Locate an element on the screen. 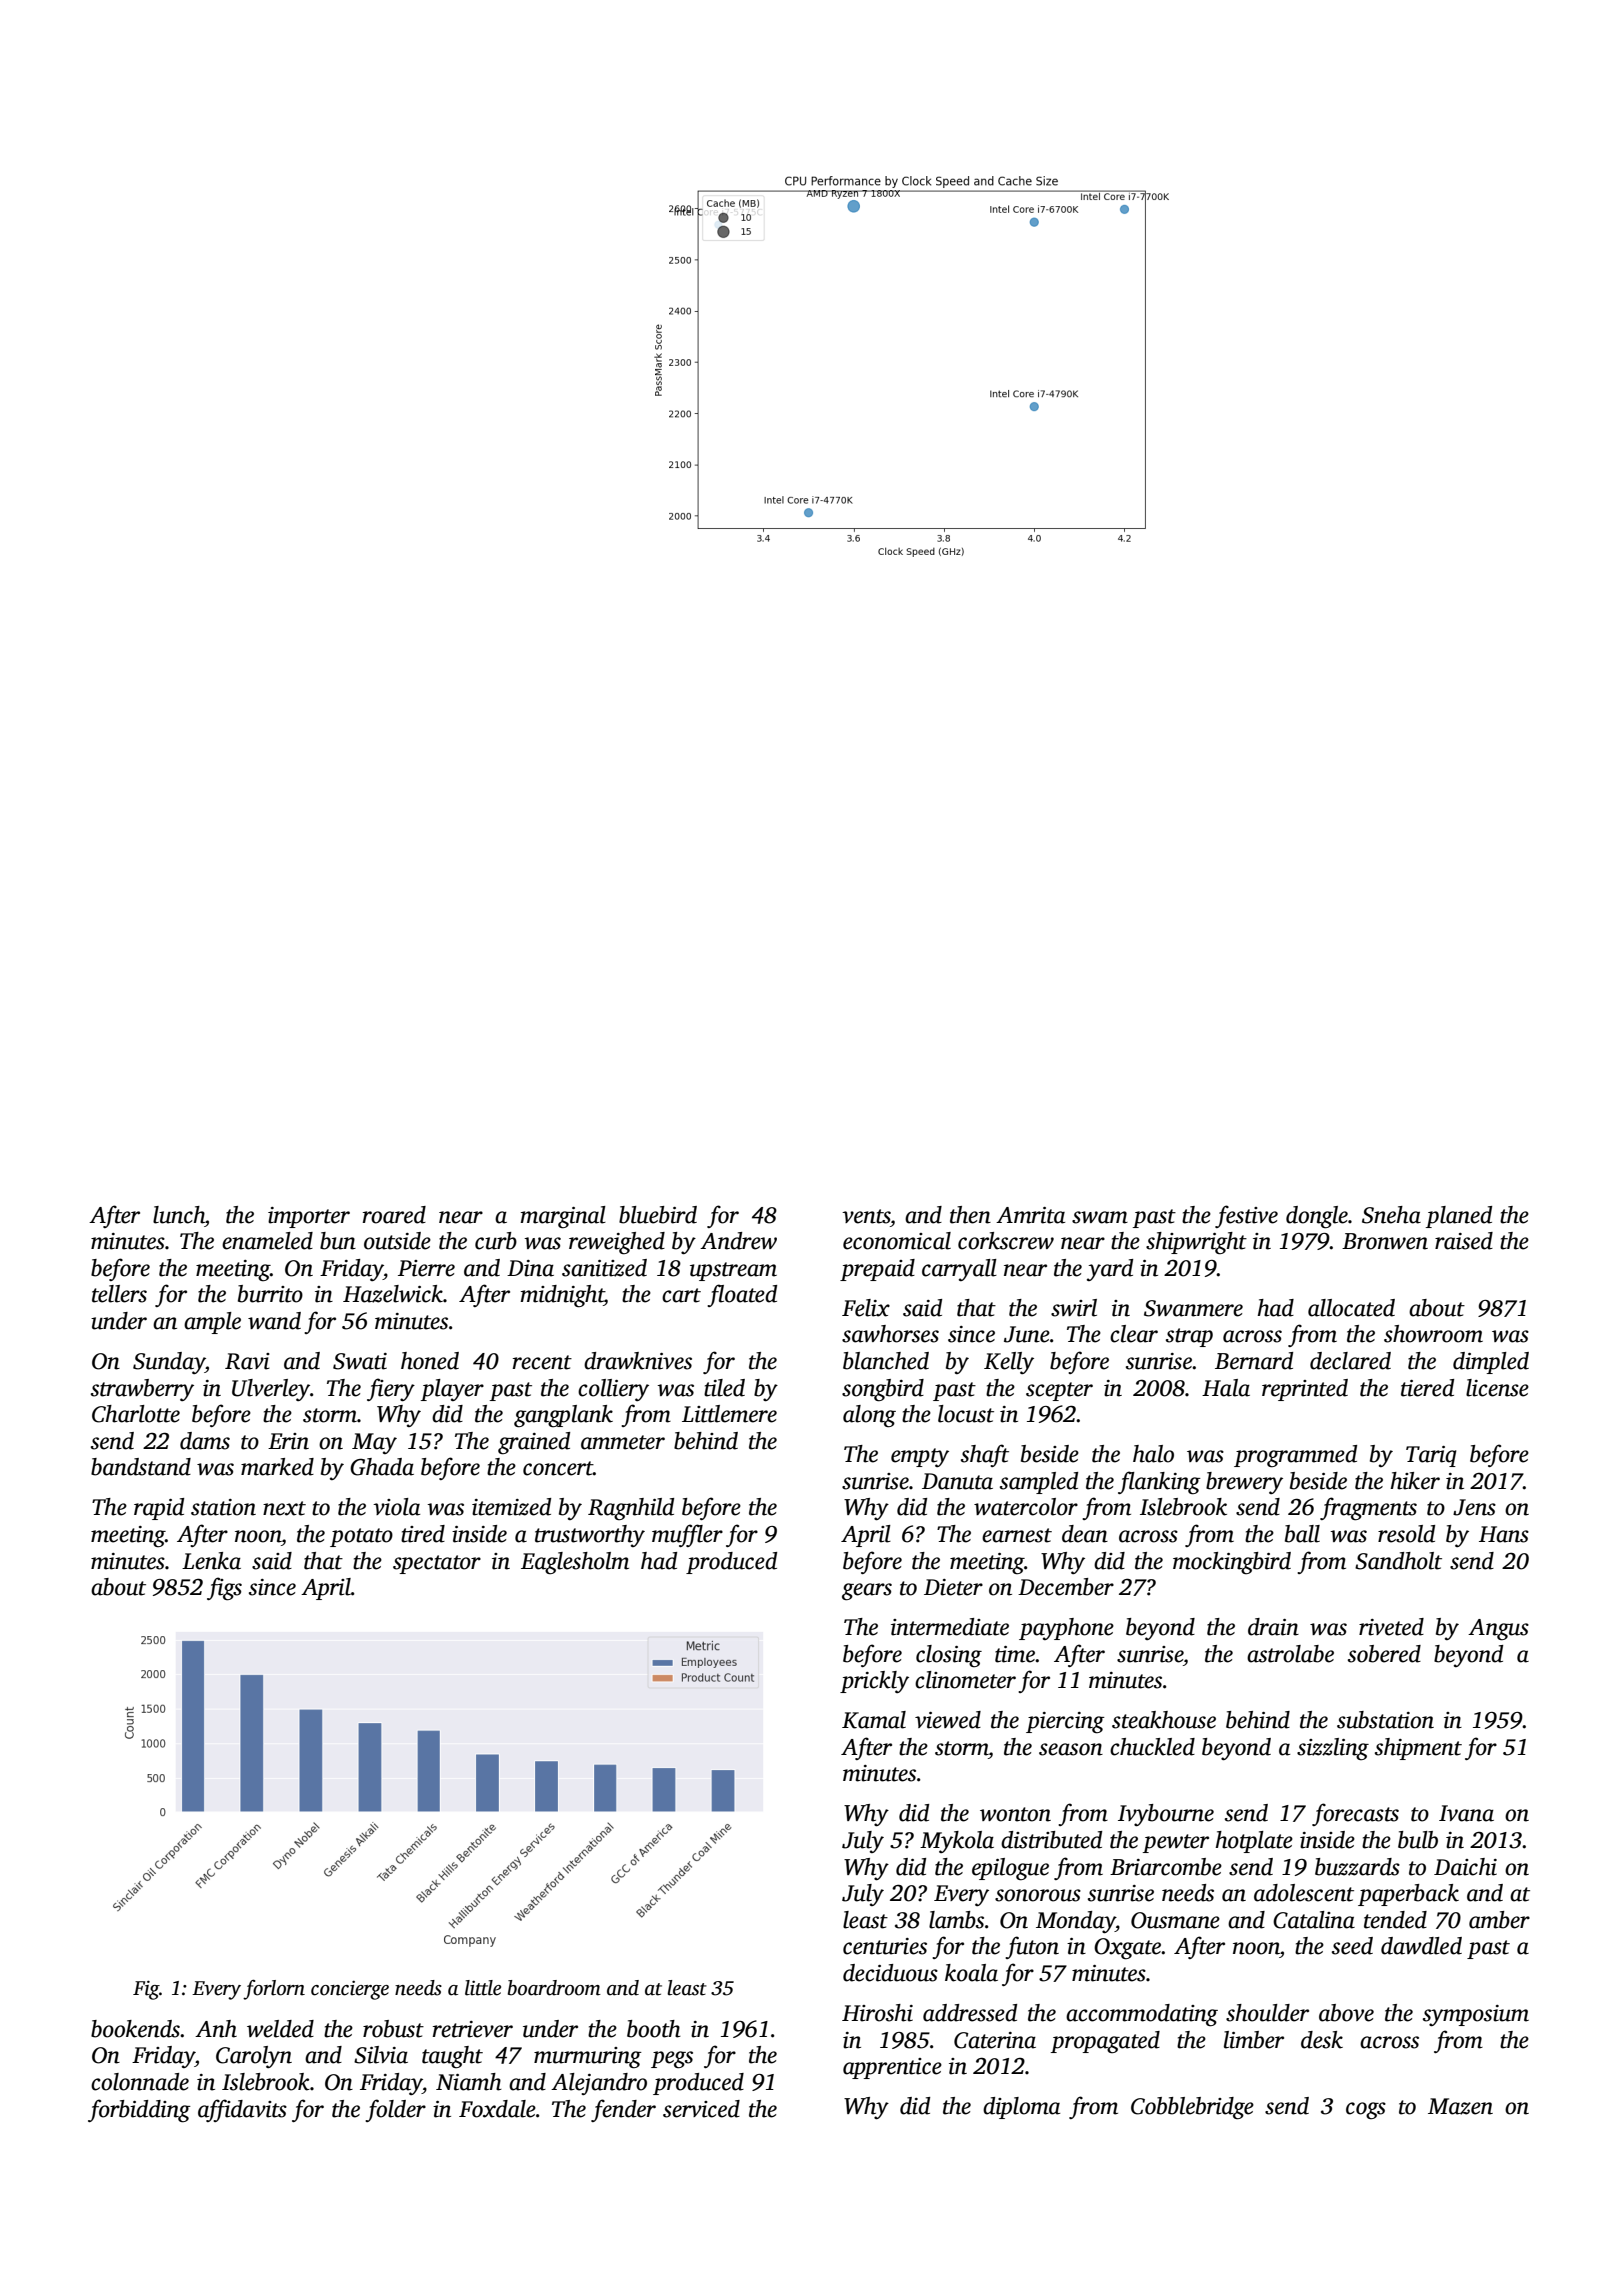  declared is located at coordinates (1350, 1361).
